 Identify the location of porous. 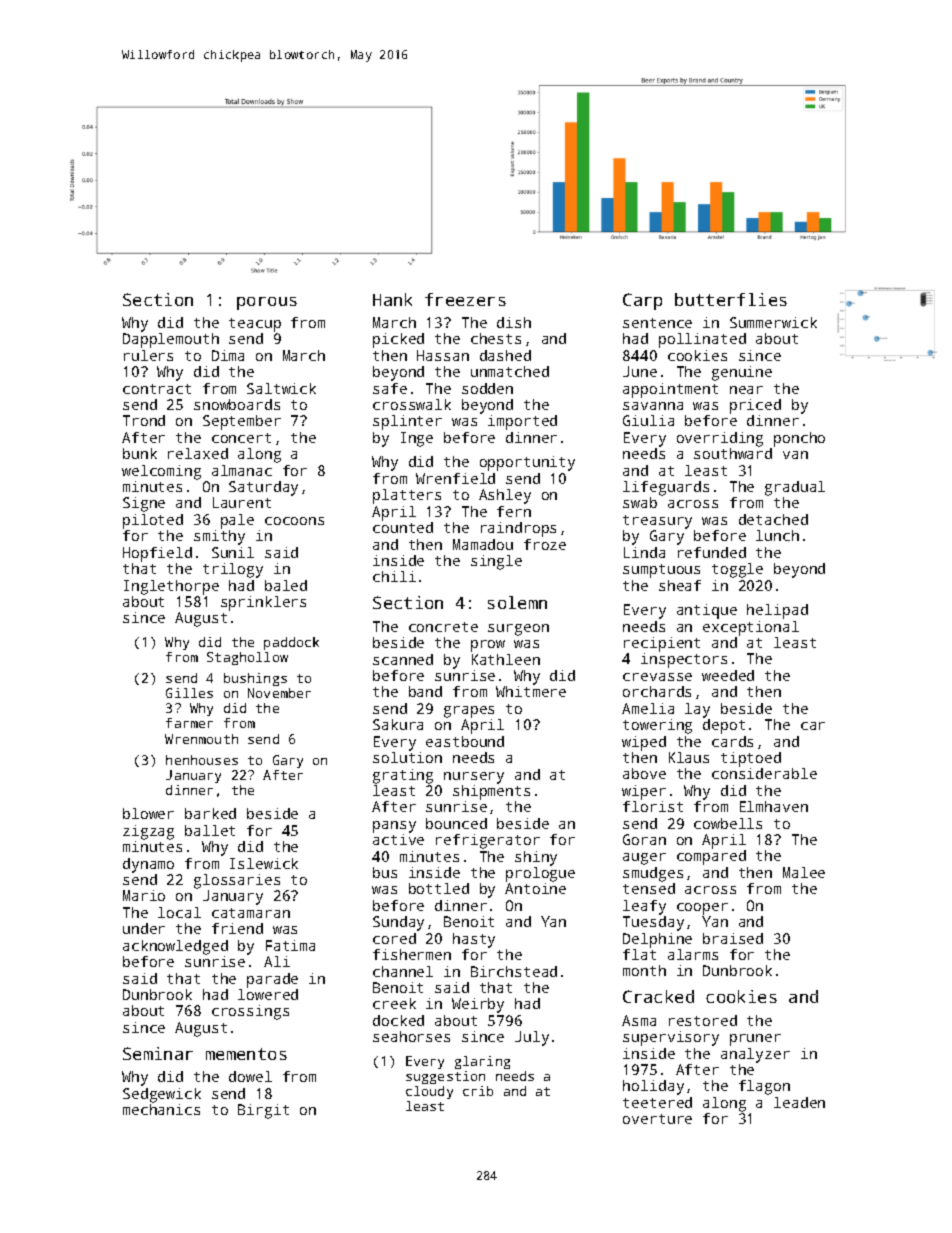
(267, 303).
